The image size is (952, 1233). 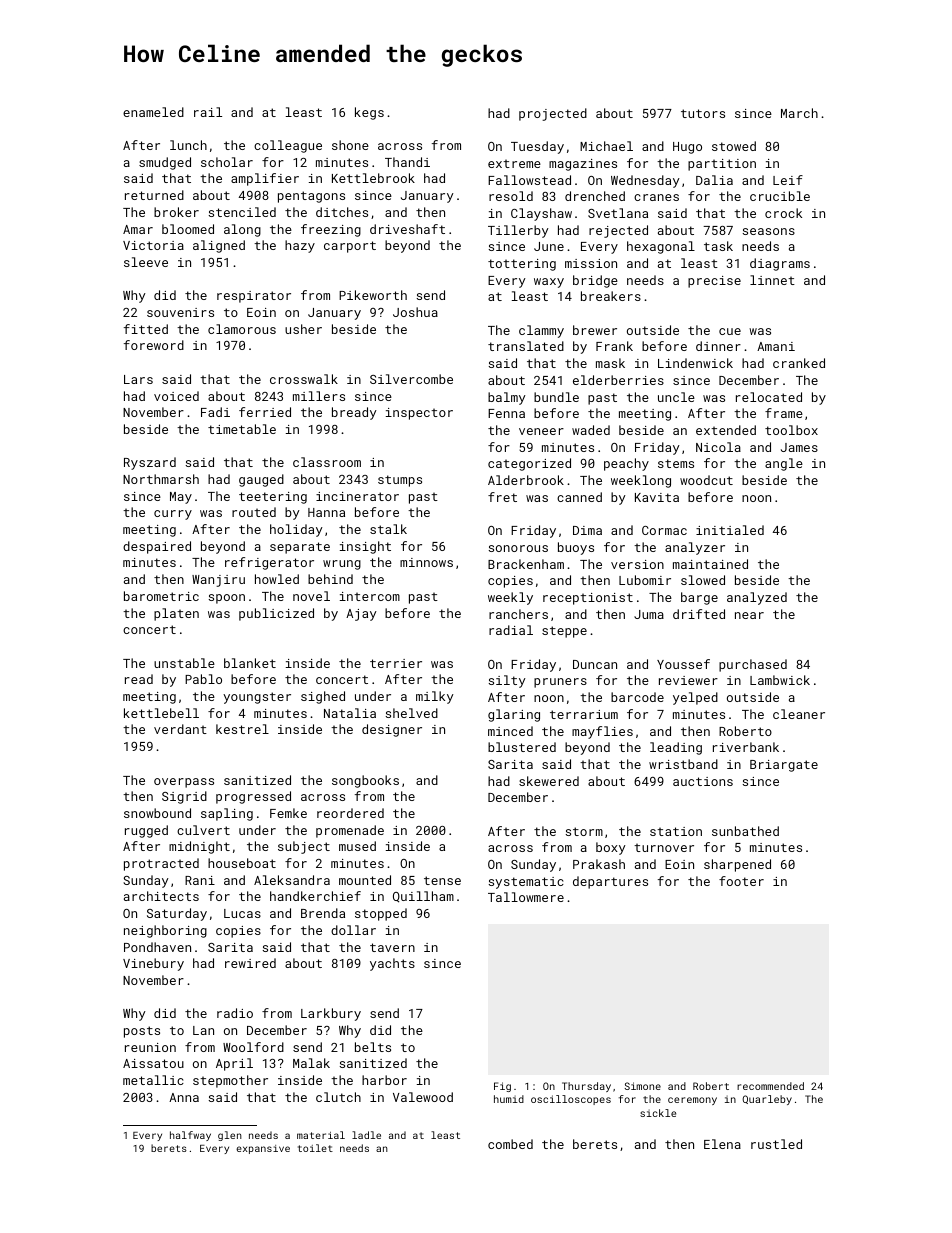 I want to click on March, so click(x=799, y=113).
